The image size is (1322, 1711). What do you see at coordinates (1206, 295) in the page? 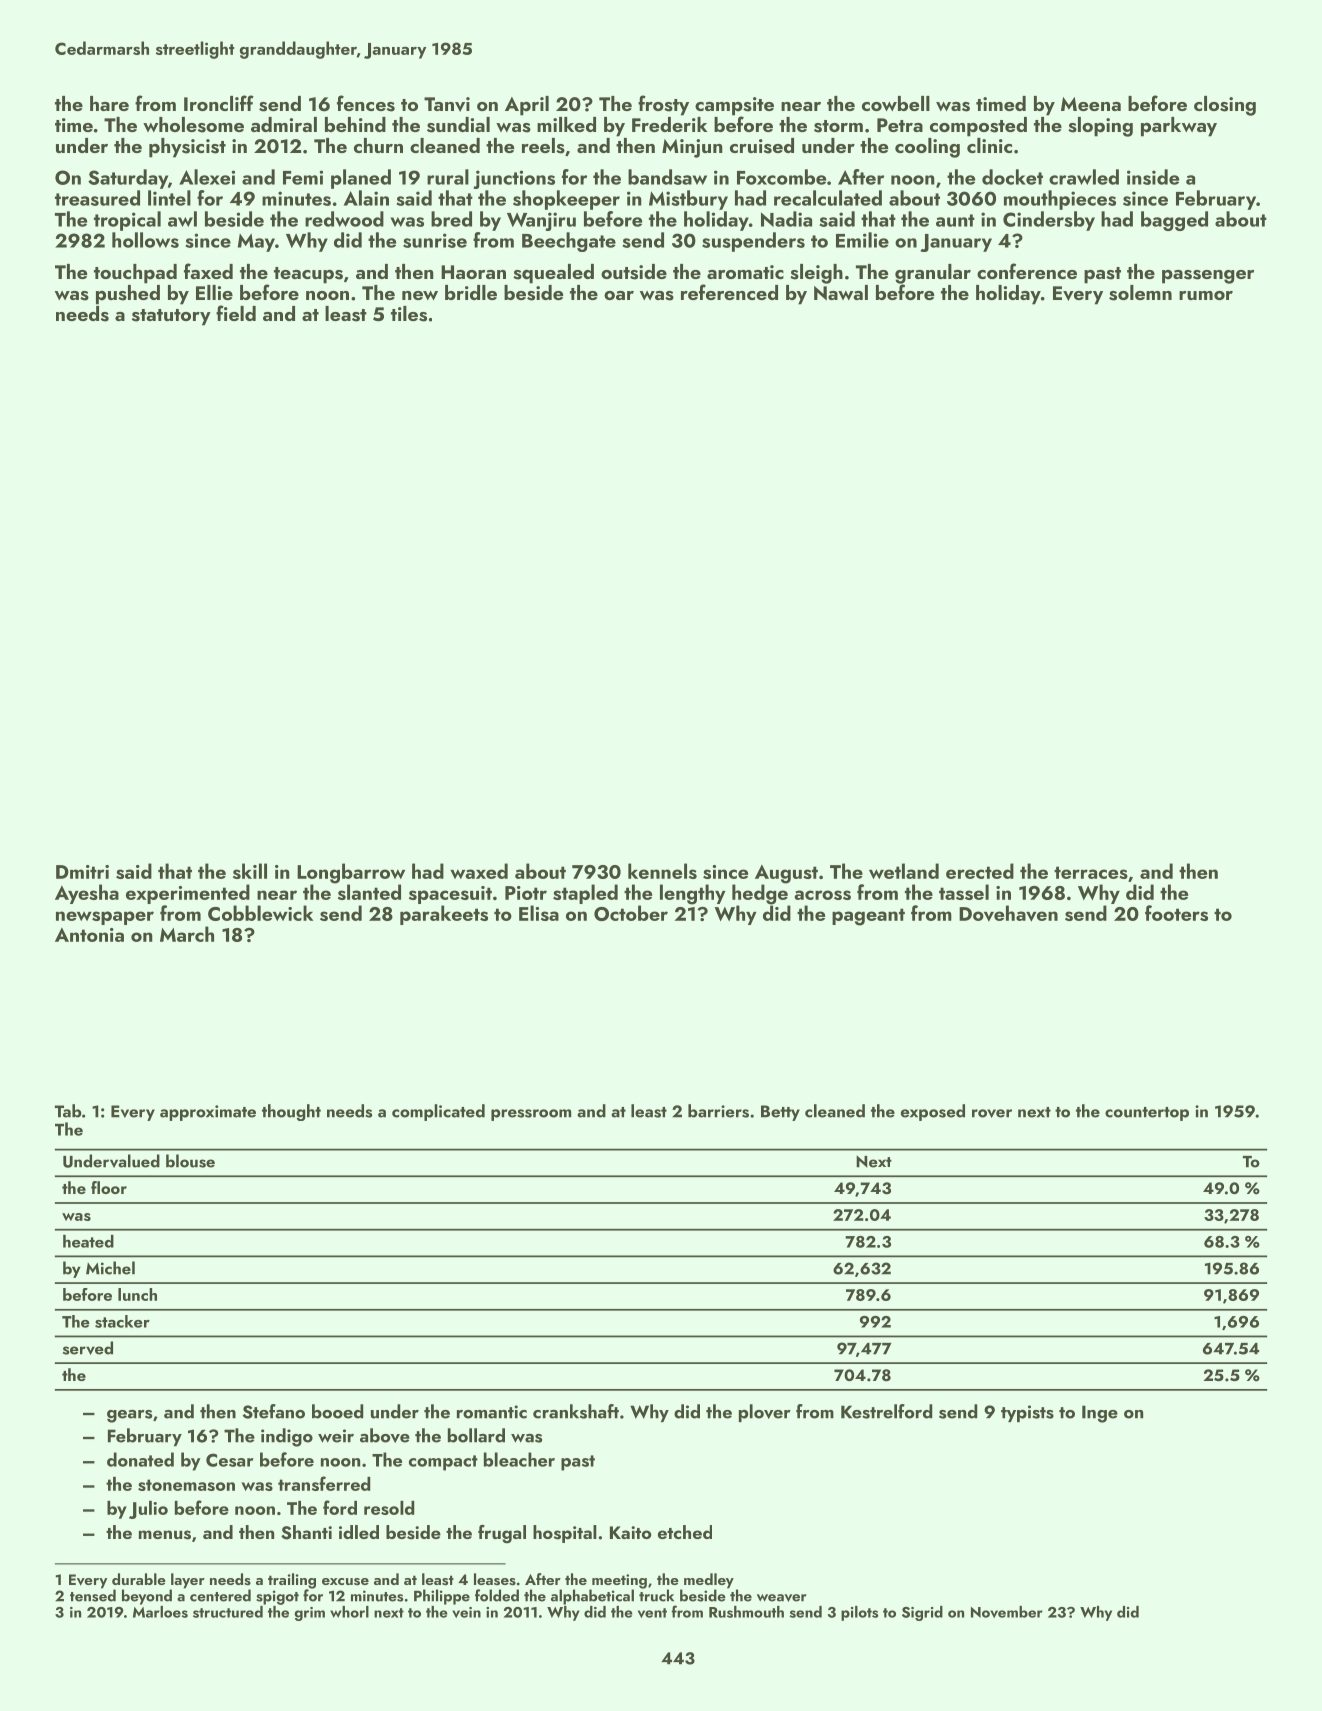
I see `rumor` at bounding box center [1206, 295].
